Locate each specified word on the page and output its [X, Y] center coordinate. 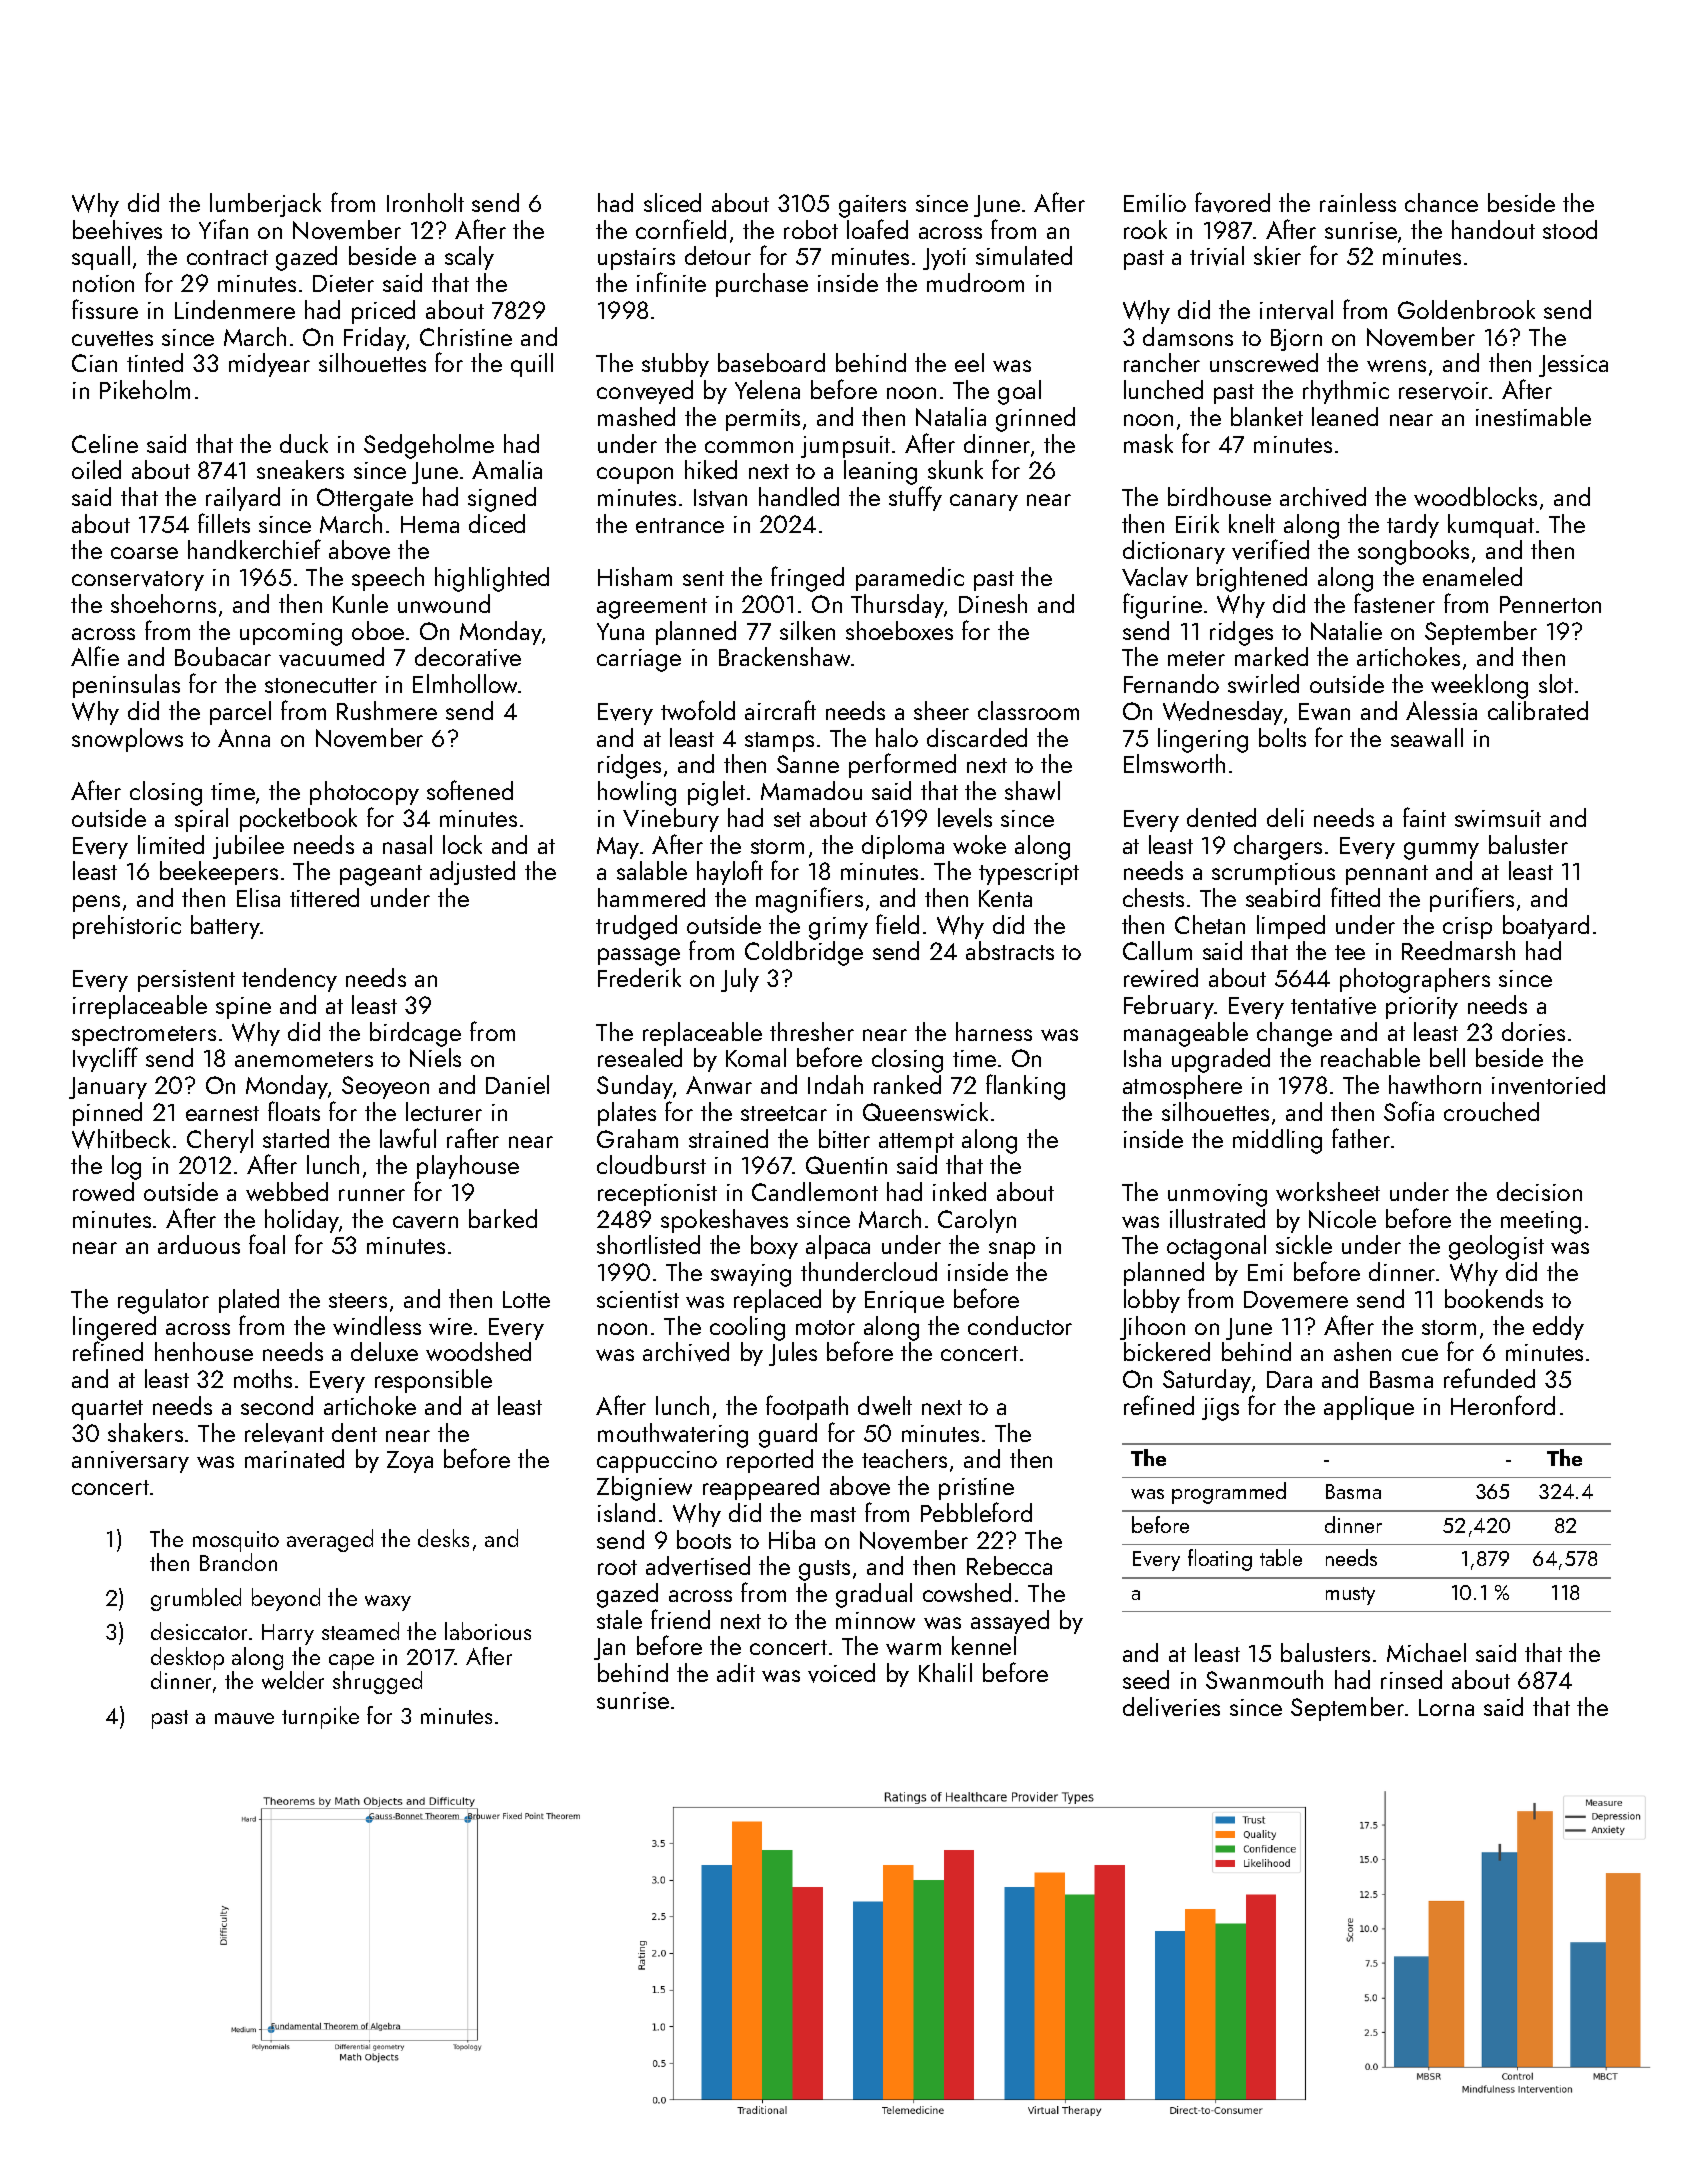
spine [243, 1008]
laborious [488, 1631]
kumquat [1491, 526]
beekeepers [219, 873]
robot [811, 229]
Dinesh [993, 603]
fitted [1355, 897]
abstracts [1010, 950]
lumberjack [265, 205]
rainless [1358, 202]
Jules [793, 1354]
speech [388, 579]
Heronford [1503, 1405]
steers [358, 1300]
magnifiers [809, 900]
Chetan [1210, 924]
